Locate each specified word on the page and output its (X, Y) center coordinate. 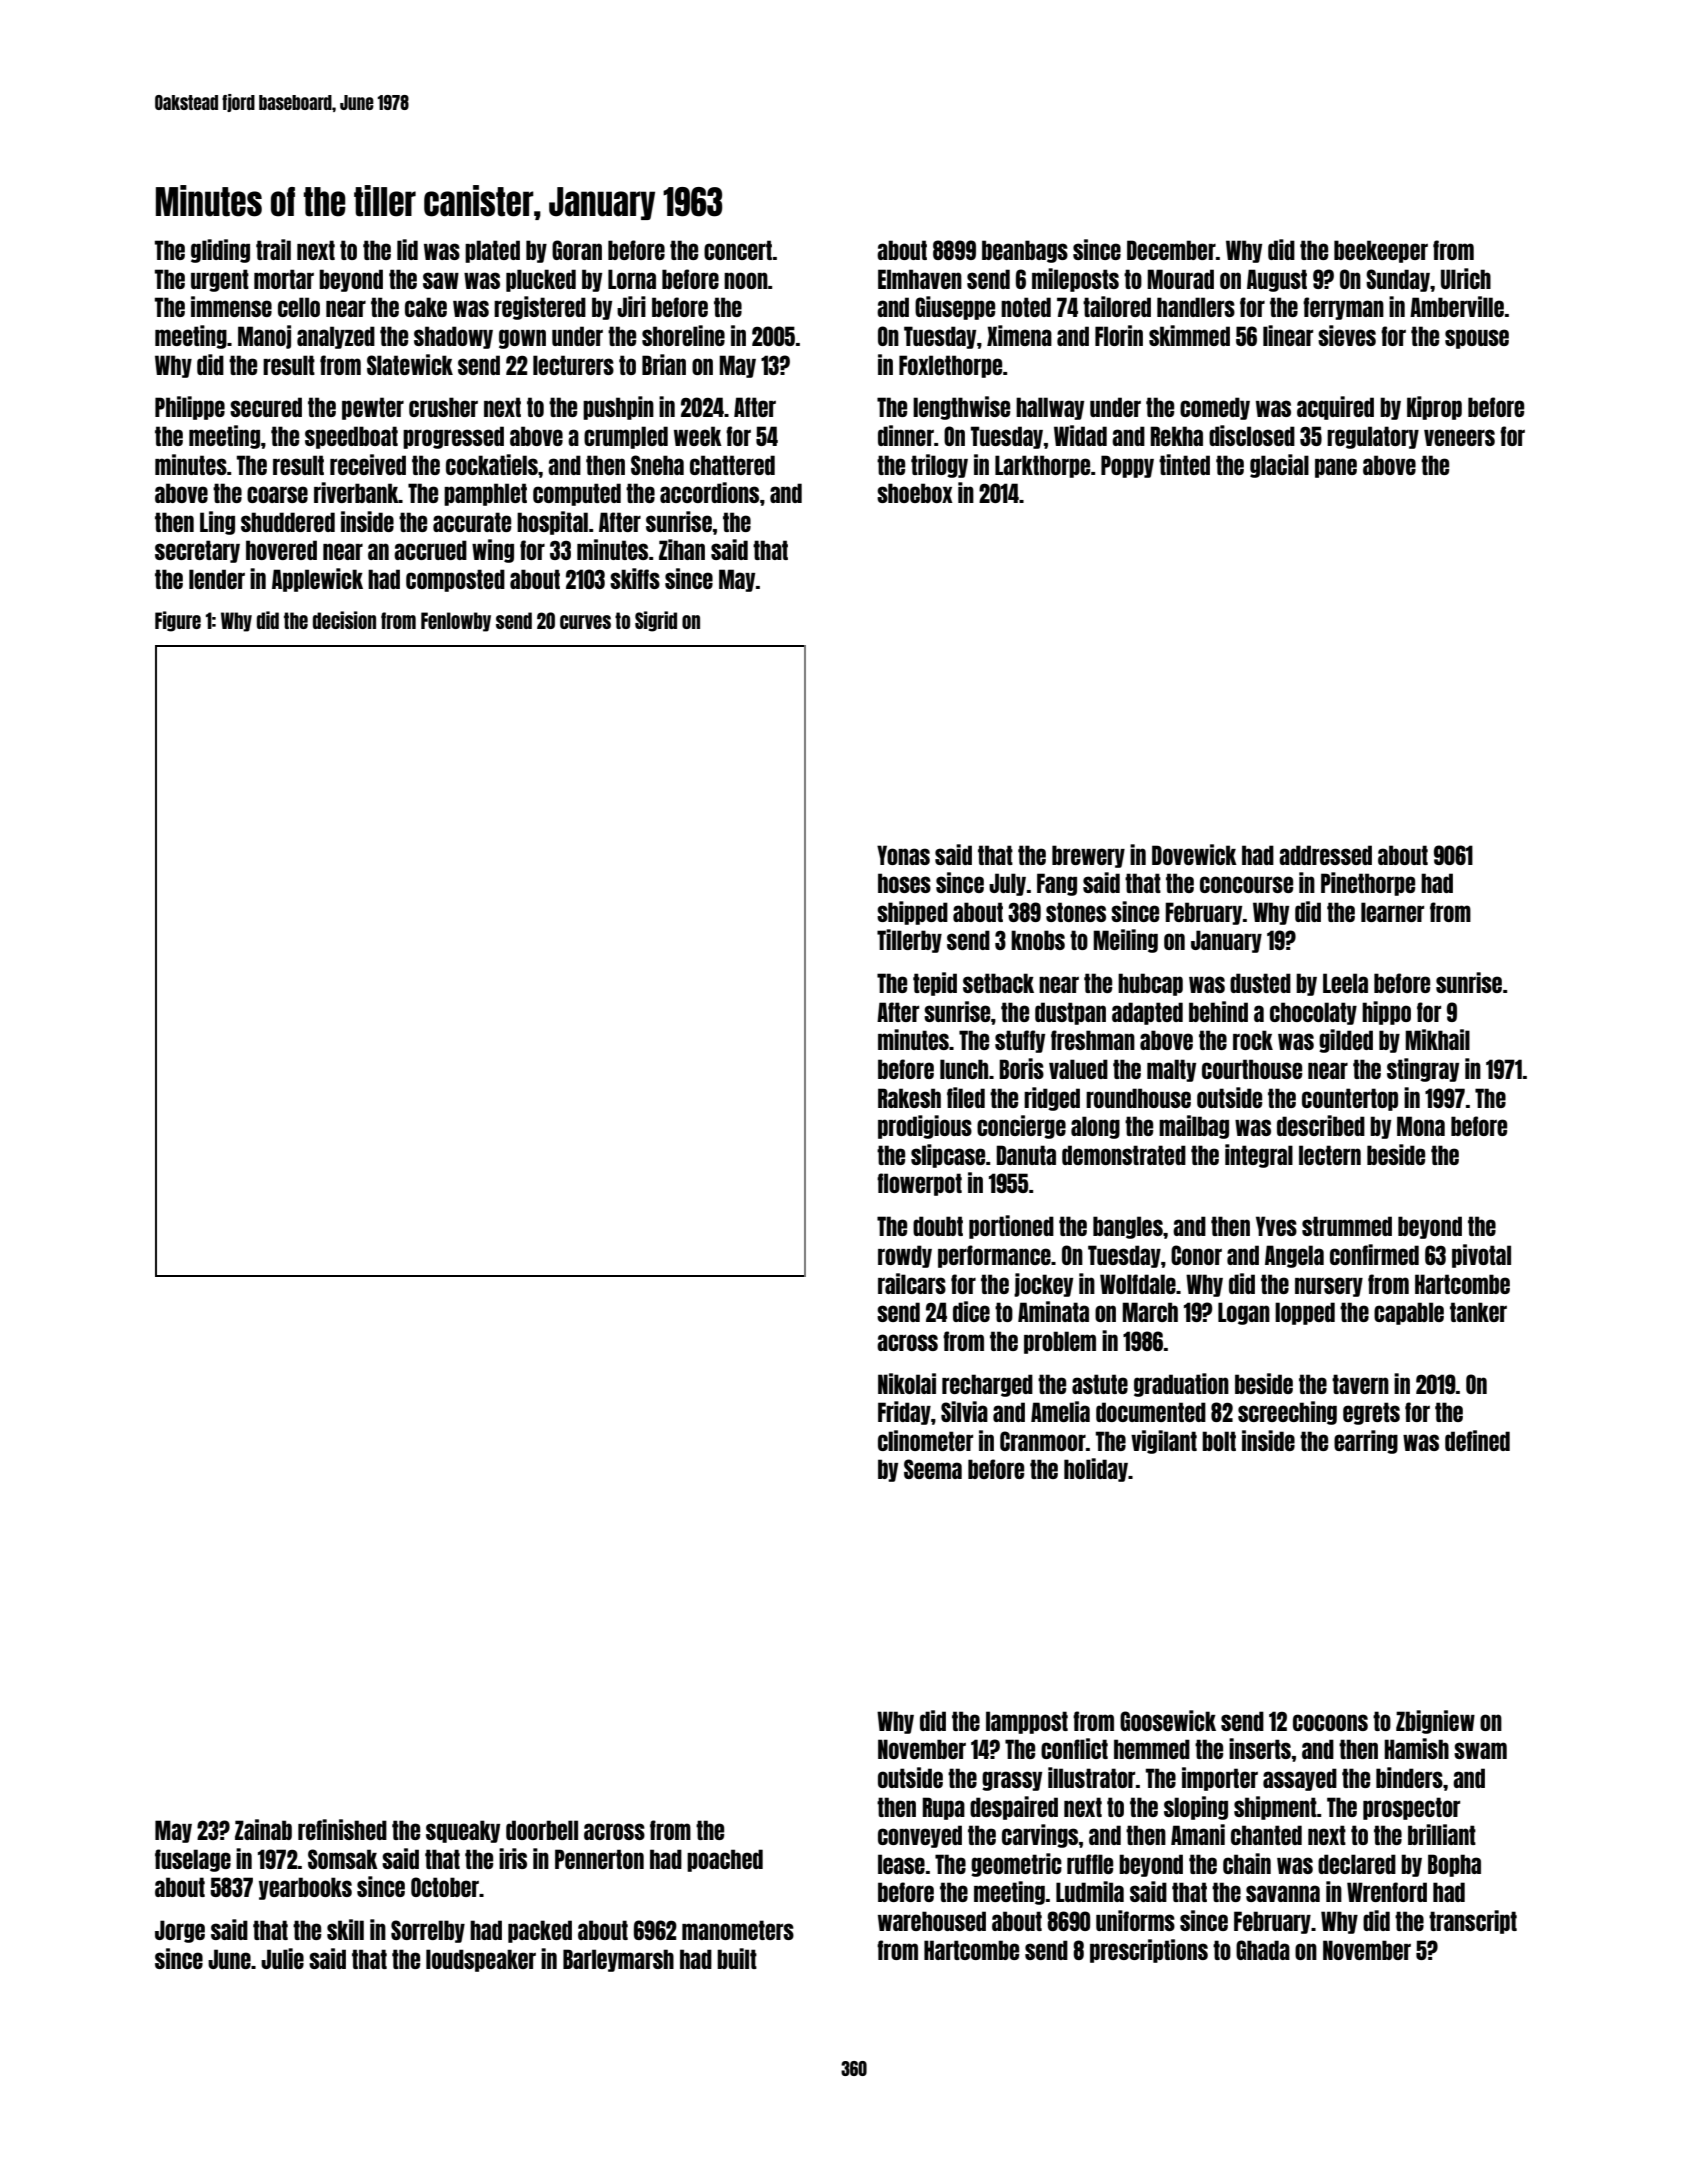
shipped (912, 913)
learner (1392, 912)
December (1171, 250)
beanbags (1025, 251)
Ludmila (1090, 1891)
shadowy (453, 337)
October (445, 1887)
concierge (1021, 1127)
